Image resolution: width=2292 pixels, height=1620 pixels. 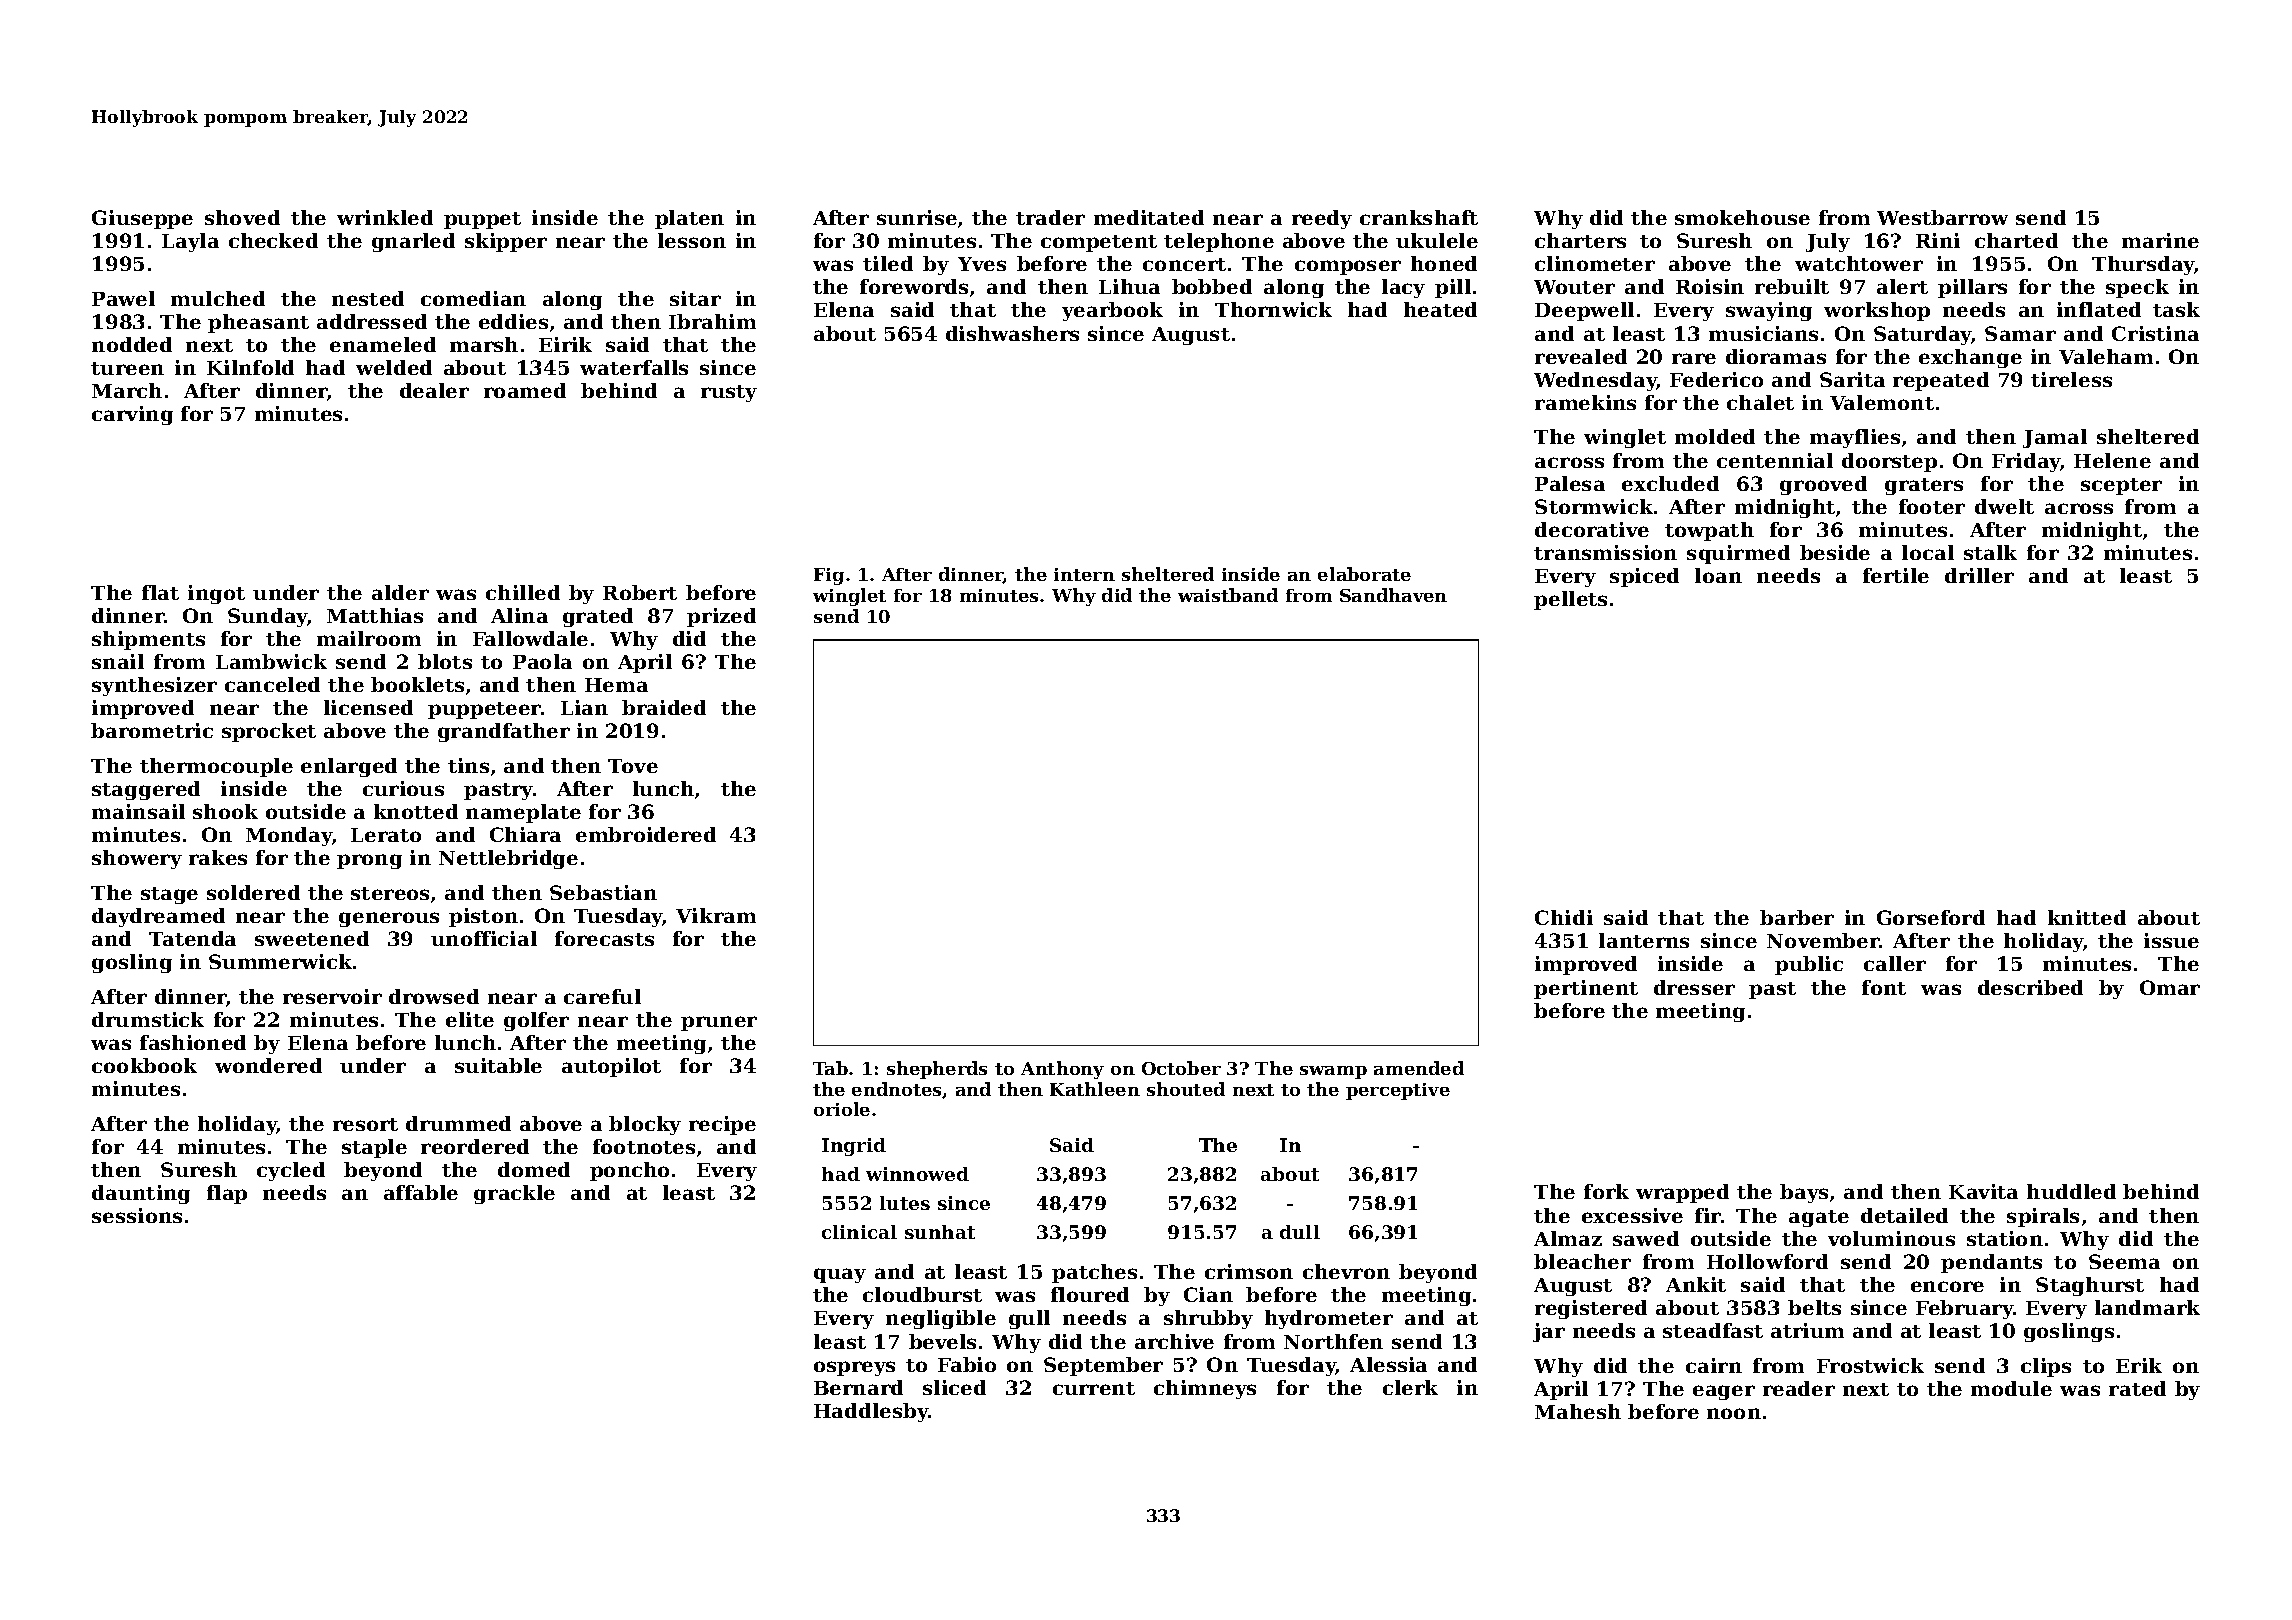 What do you see at coordinates (858, 1387) in the screenshot?
I see `Bernard` at bounding box center [858, 1387].
